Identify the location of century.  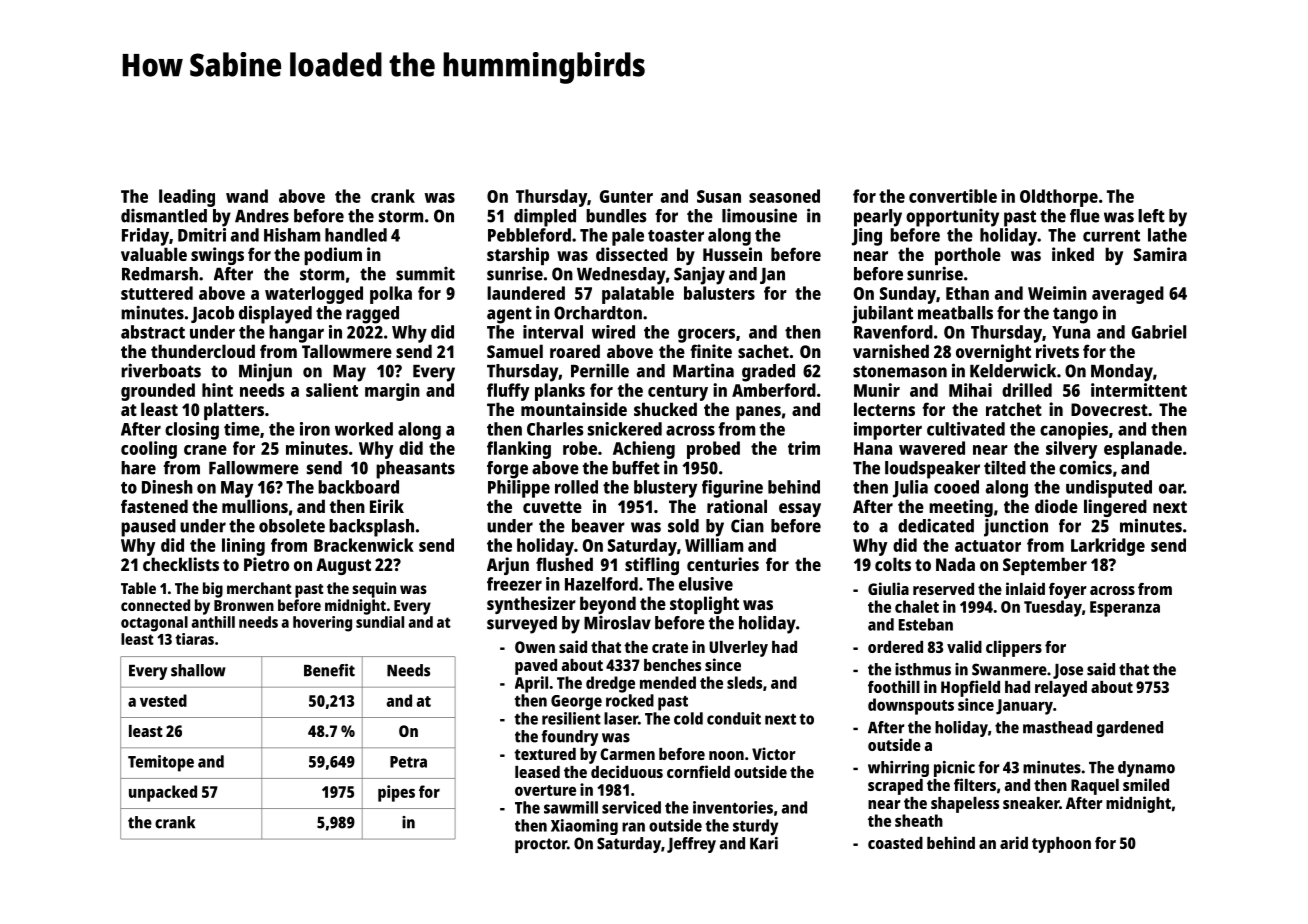
(678, 393).
